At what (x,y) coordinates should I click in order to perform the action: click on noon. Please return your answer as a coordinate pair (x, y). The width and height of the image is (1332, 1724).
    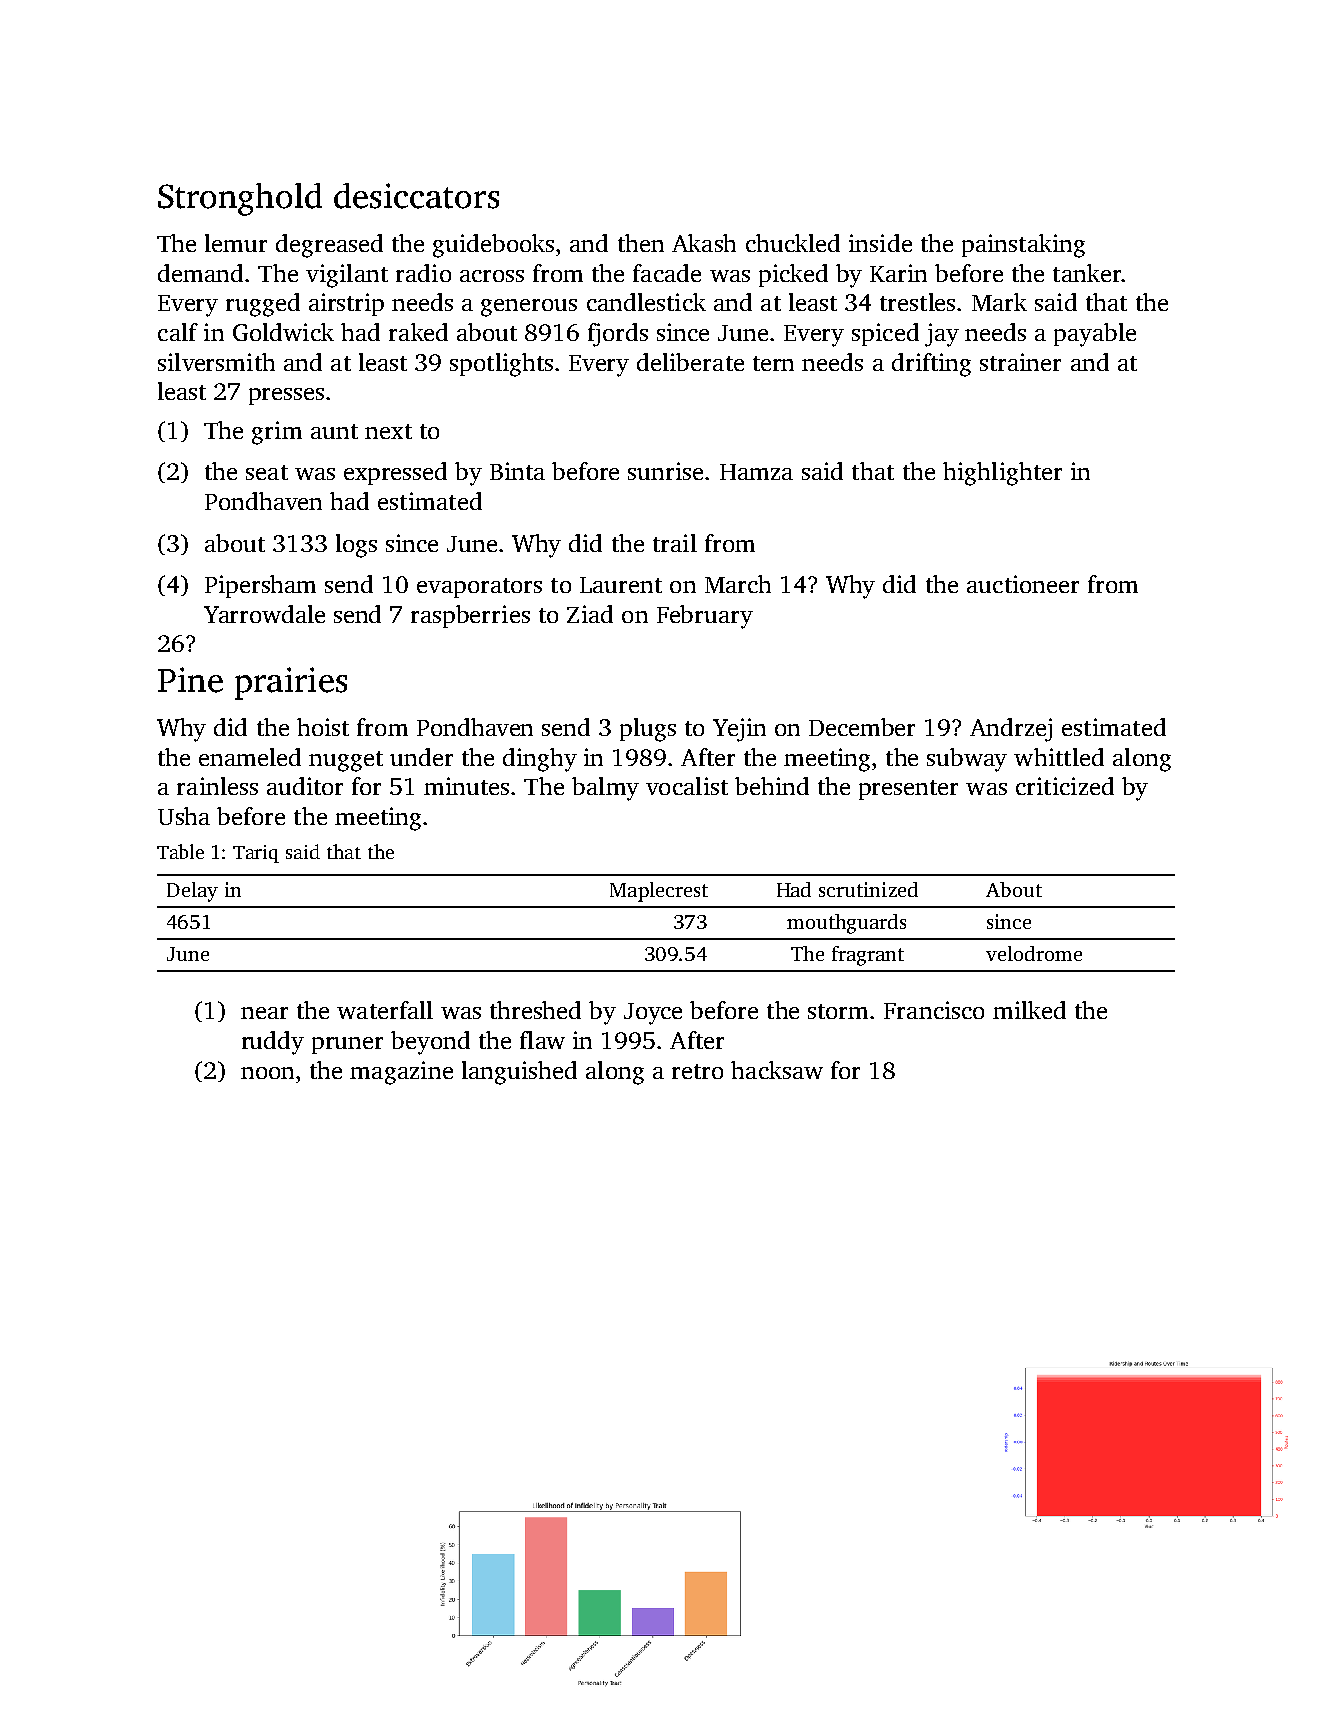
    Looking at the image, I should click on (267, 1073).
